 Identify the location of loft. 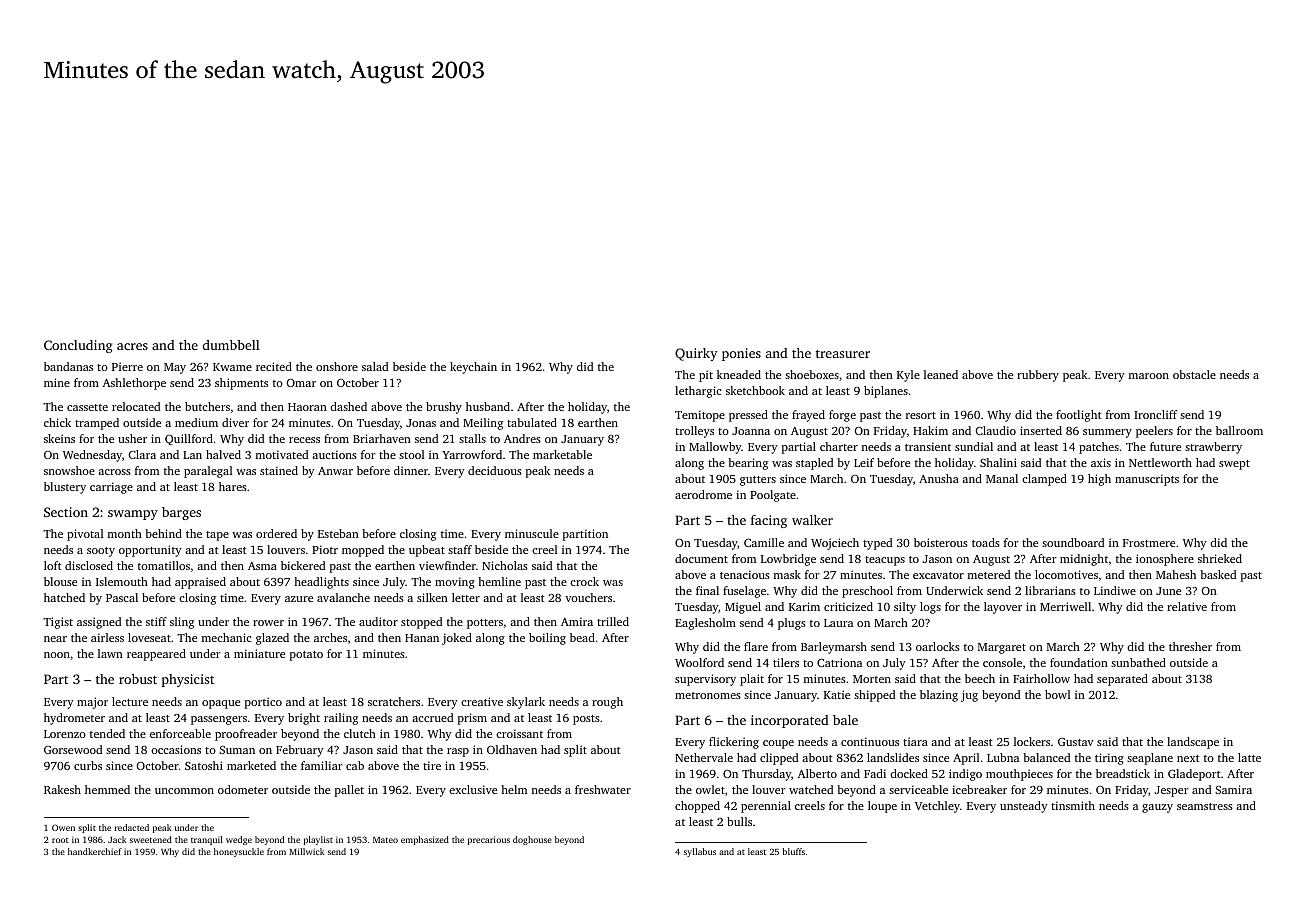
(53, 565).
